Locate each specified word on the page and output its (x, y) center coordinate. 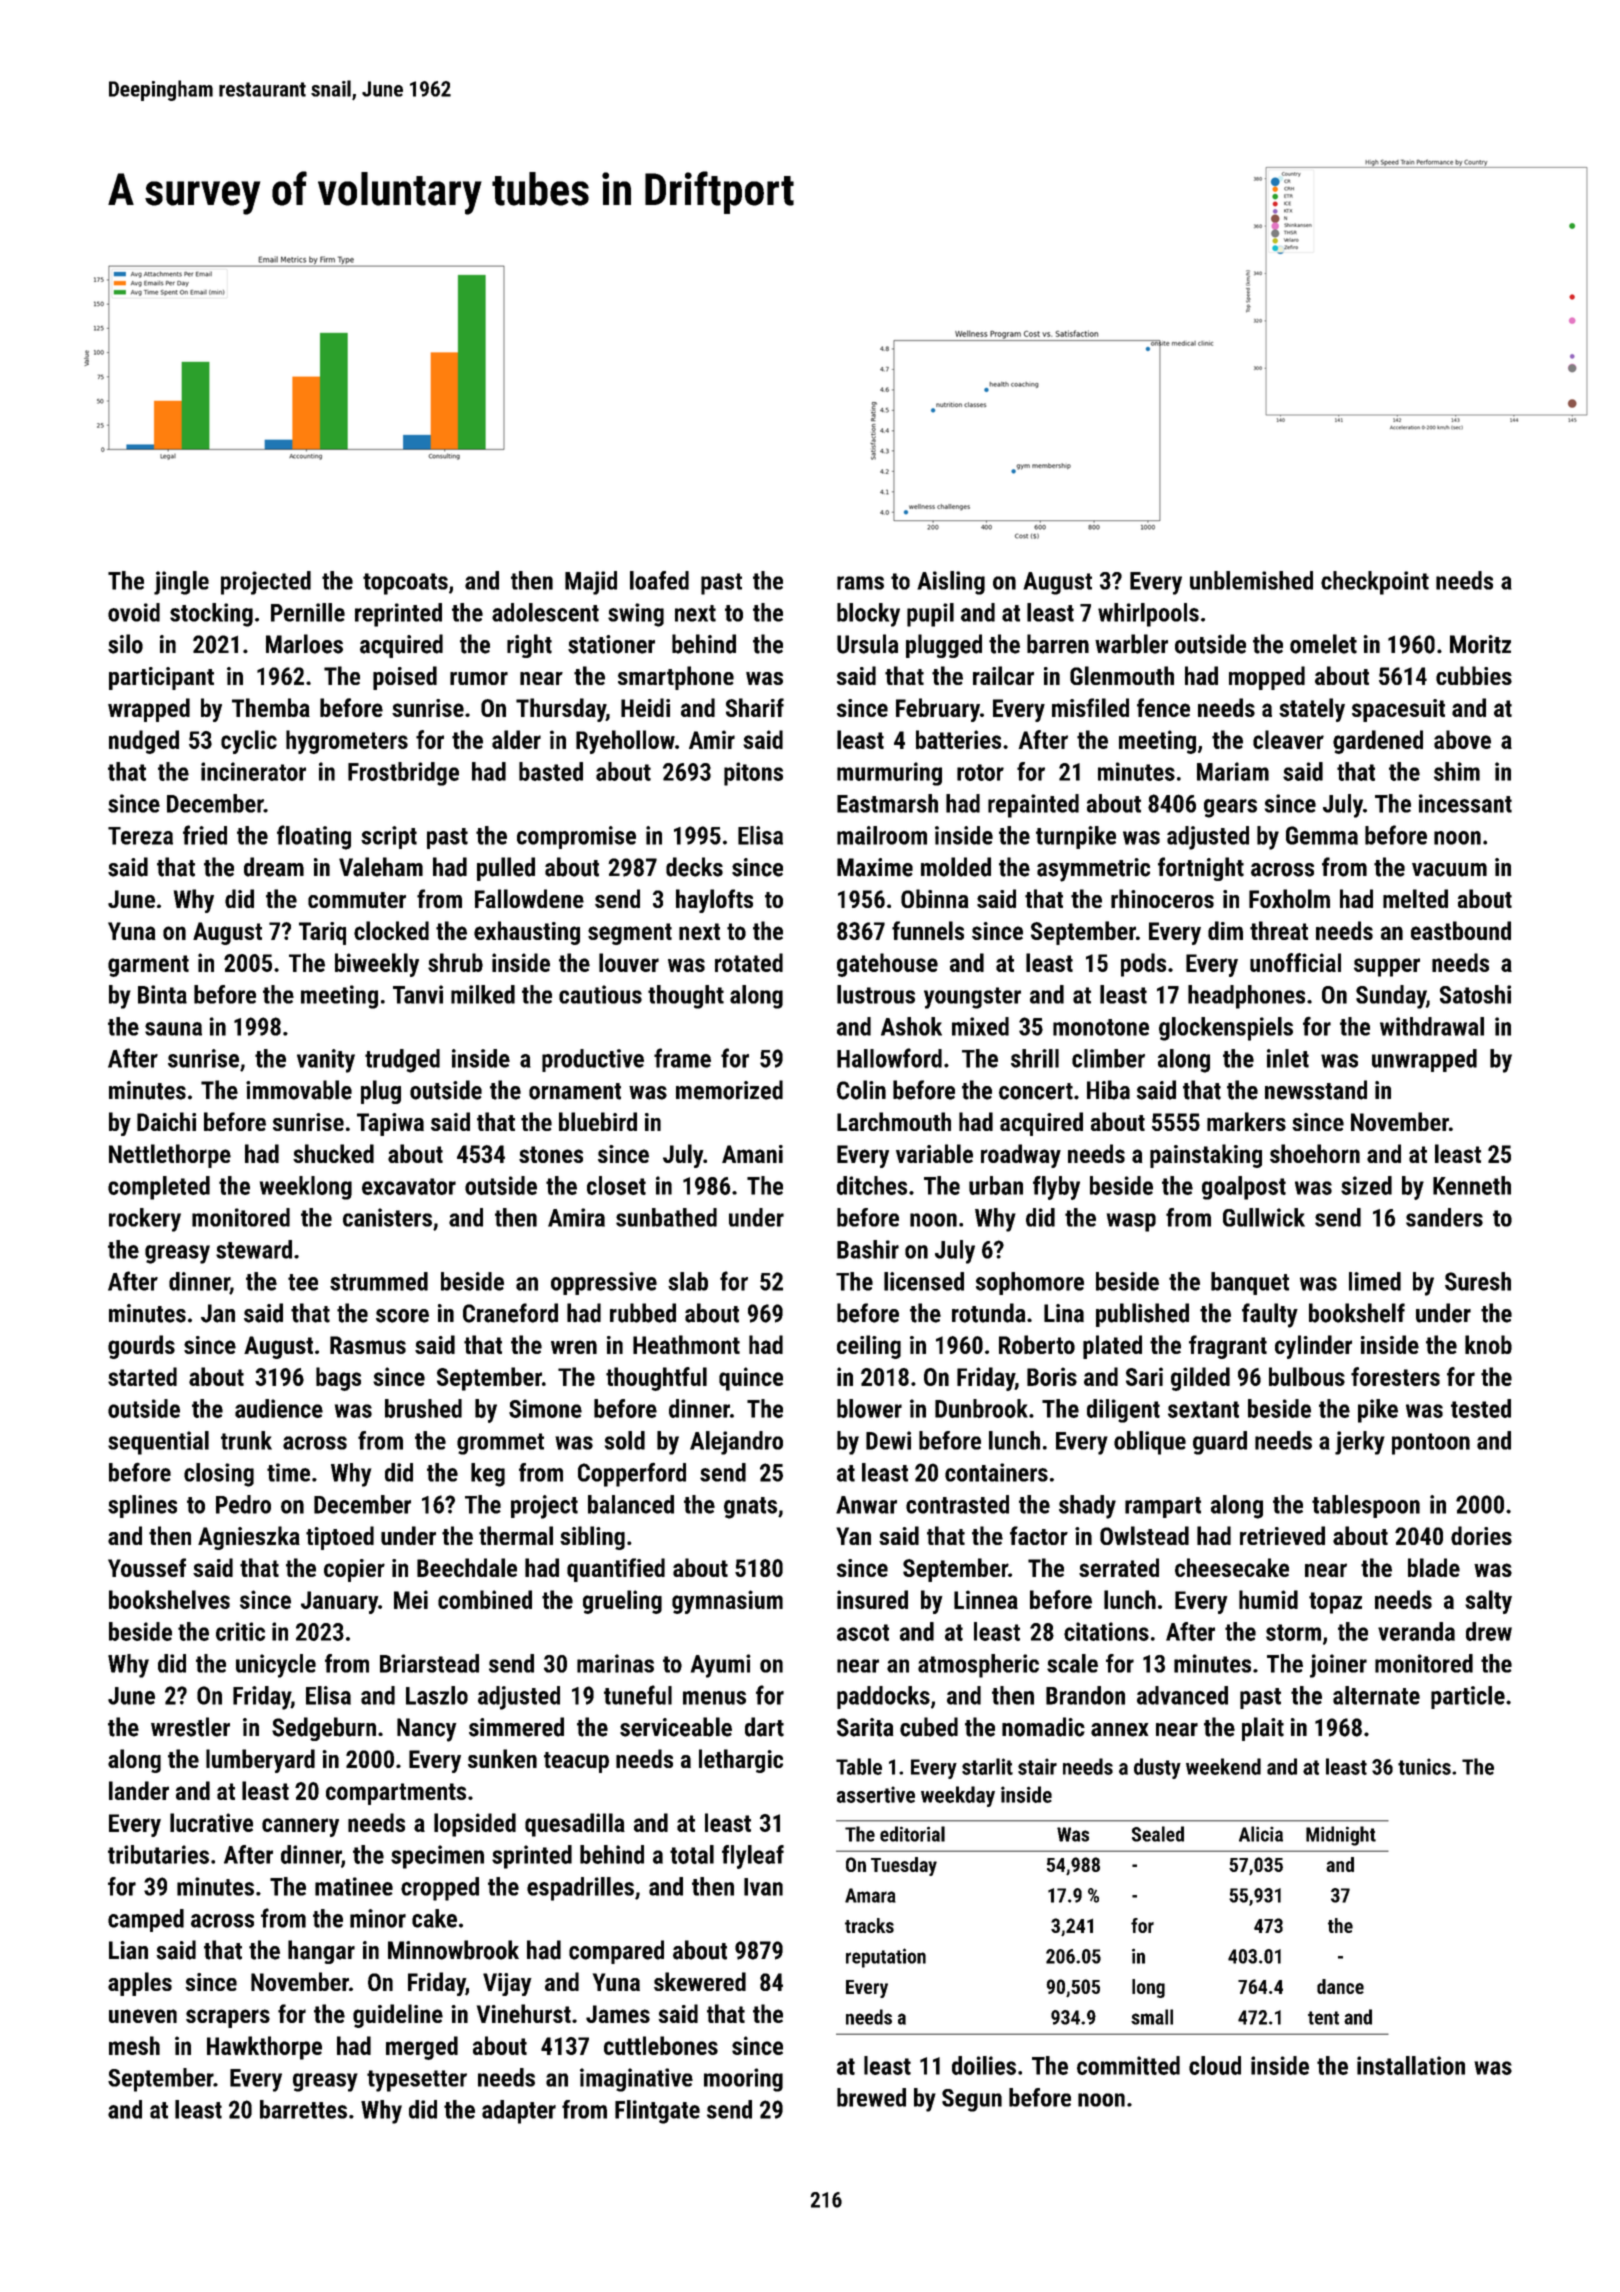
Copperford (632, 1474)
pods (1143, 965)
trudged (402, 1061)
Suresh (1478, 1281)
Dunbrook (981, 1408)
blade (1434, 1567)
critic (240, 1631)
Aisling (951, 583)
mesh (134, 2045)
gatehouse (887, 965)
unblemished (1251, 580)
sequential (158, 1443)
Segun (972, 2100)
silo (125, 644)
